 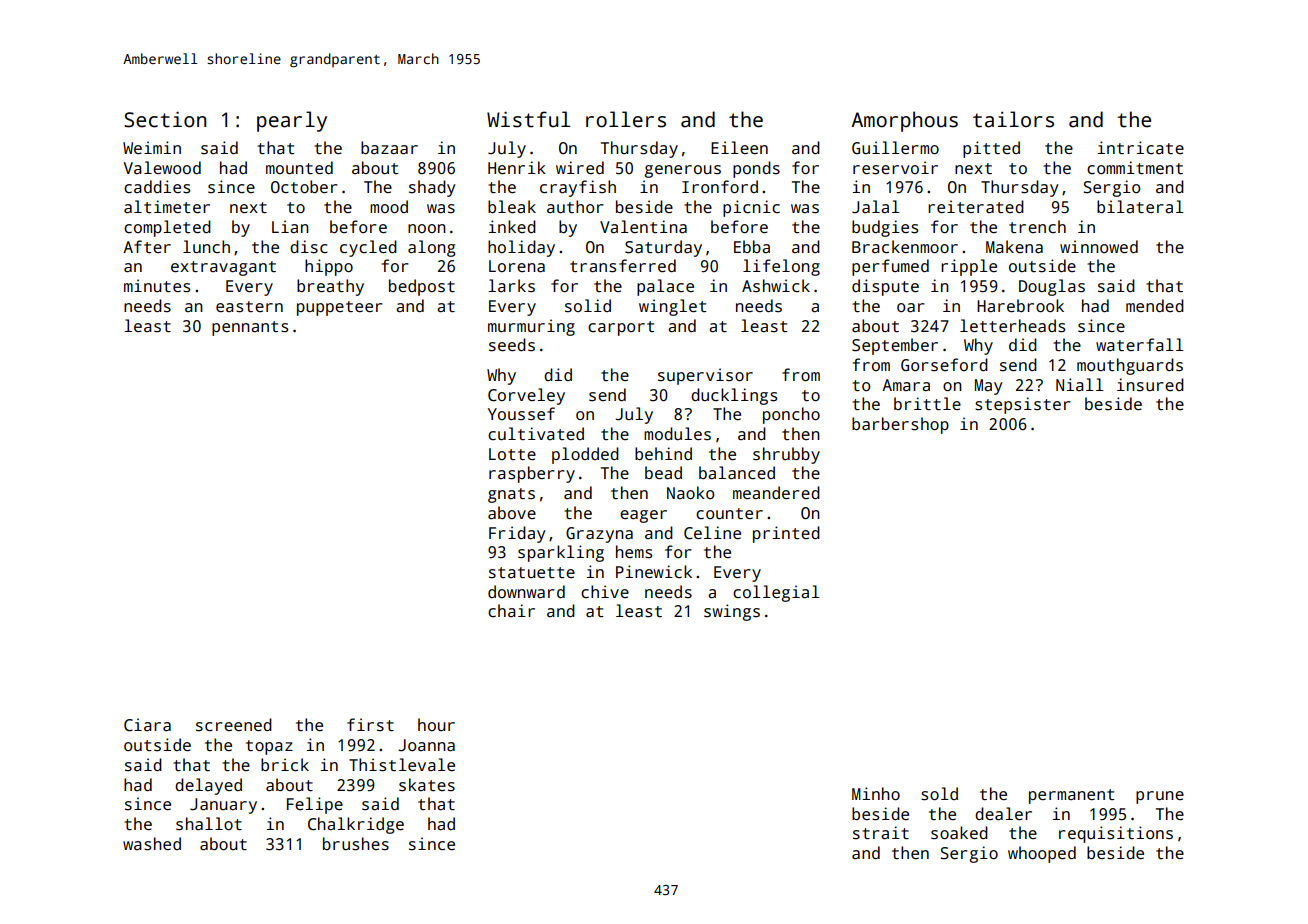 I want to click on Section, so click(x=165, y=119).
